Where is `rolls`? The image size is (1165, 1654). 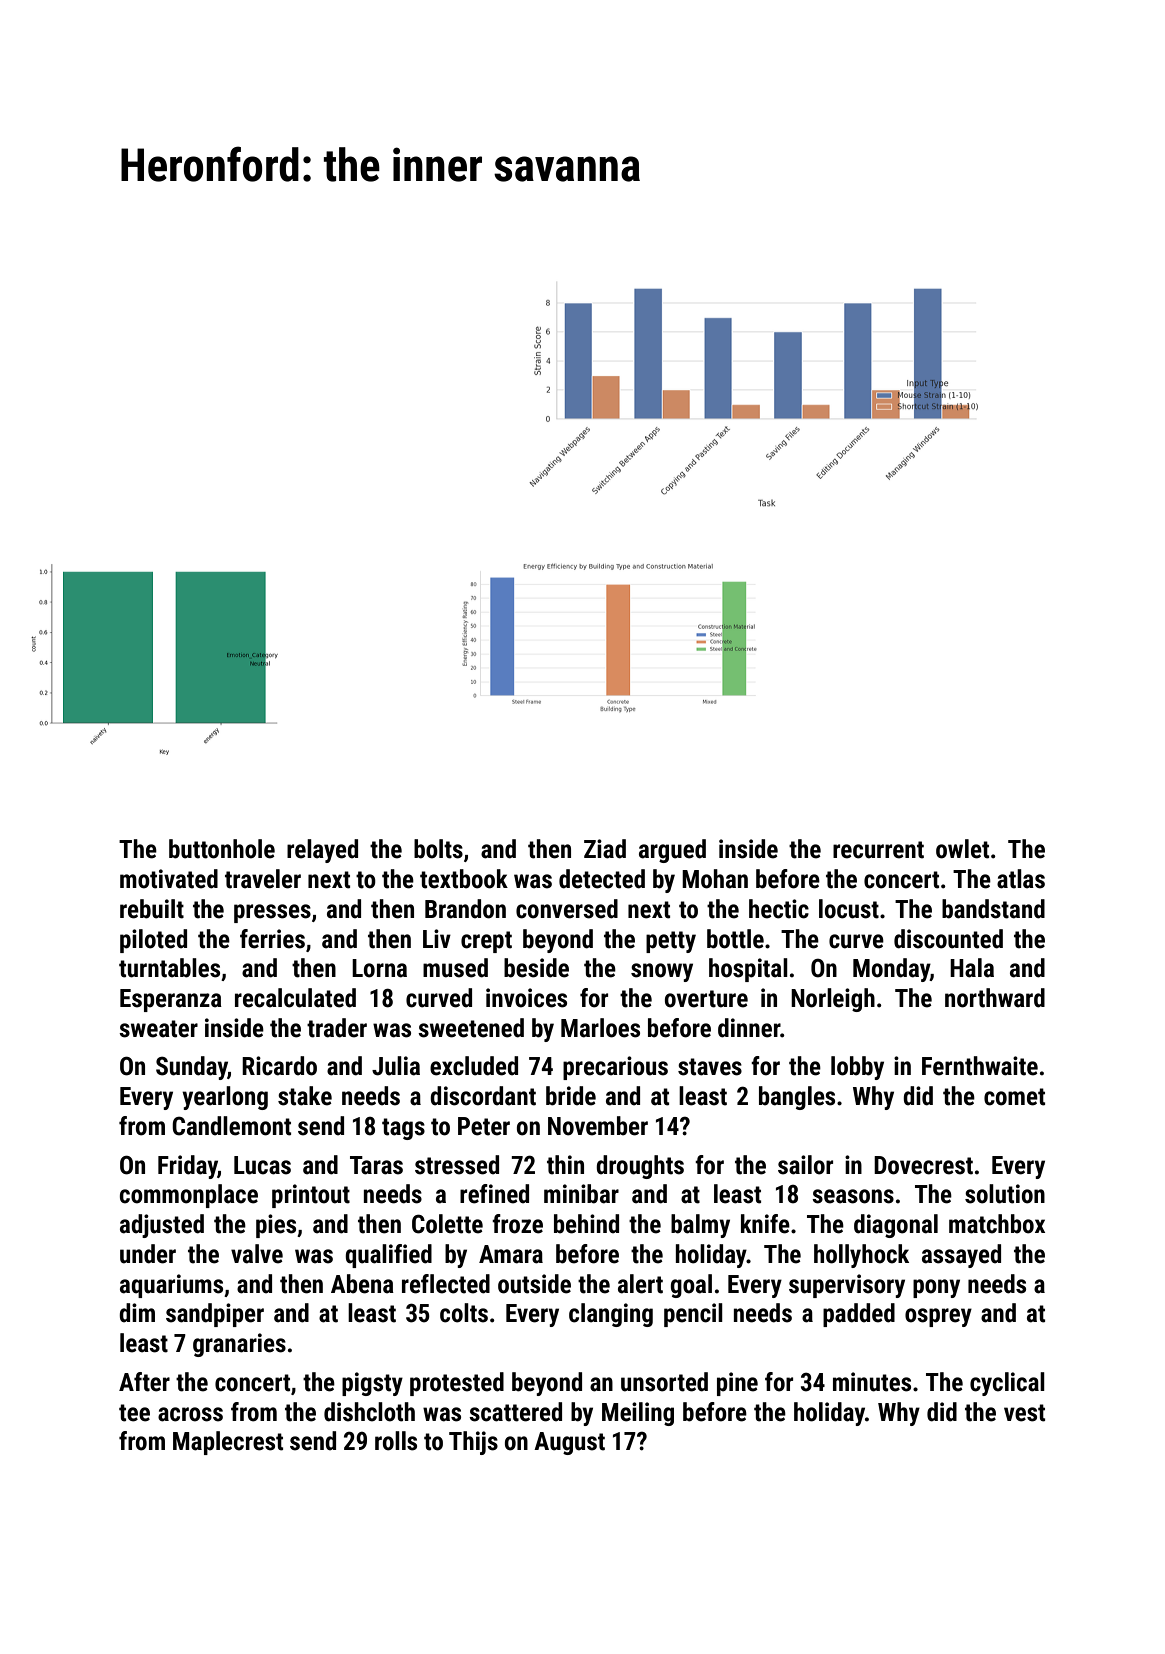 rolls is located at coordinates (396, 1441).
